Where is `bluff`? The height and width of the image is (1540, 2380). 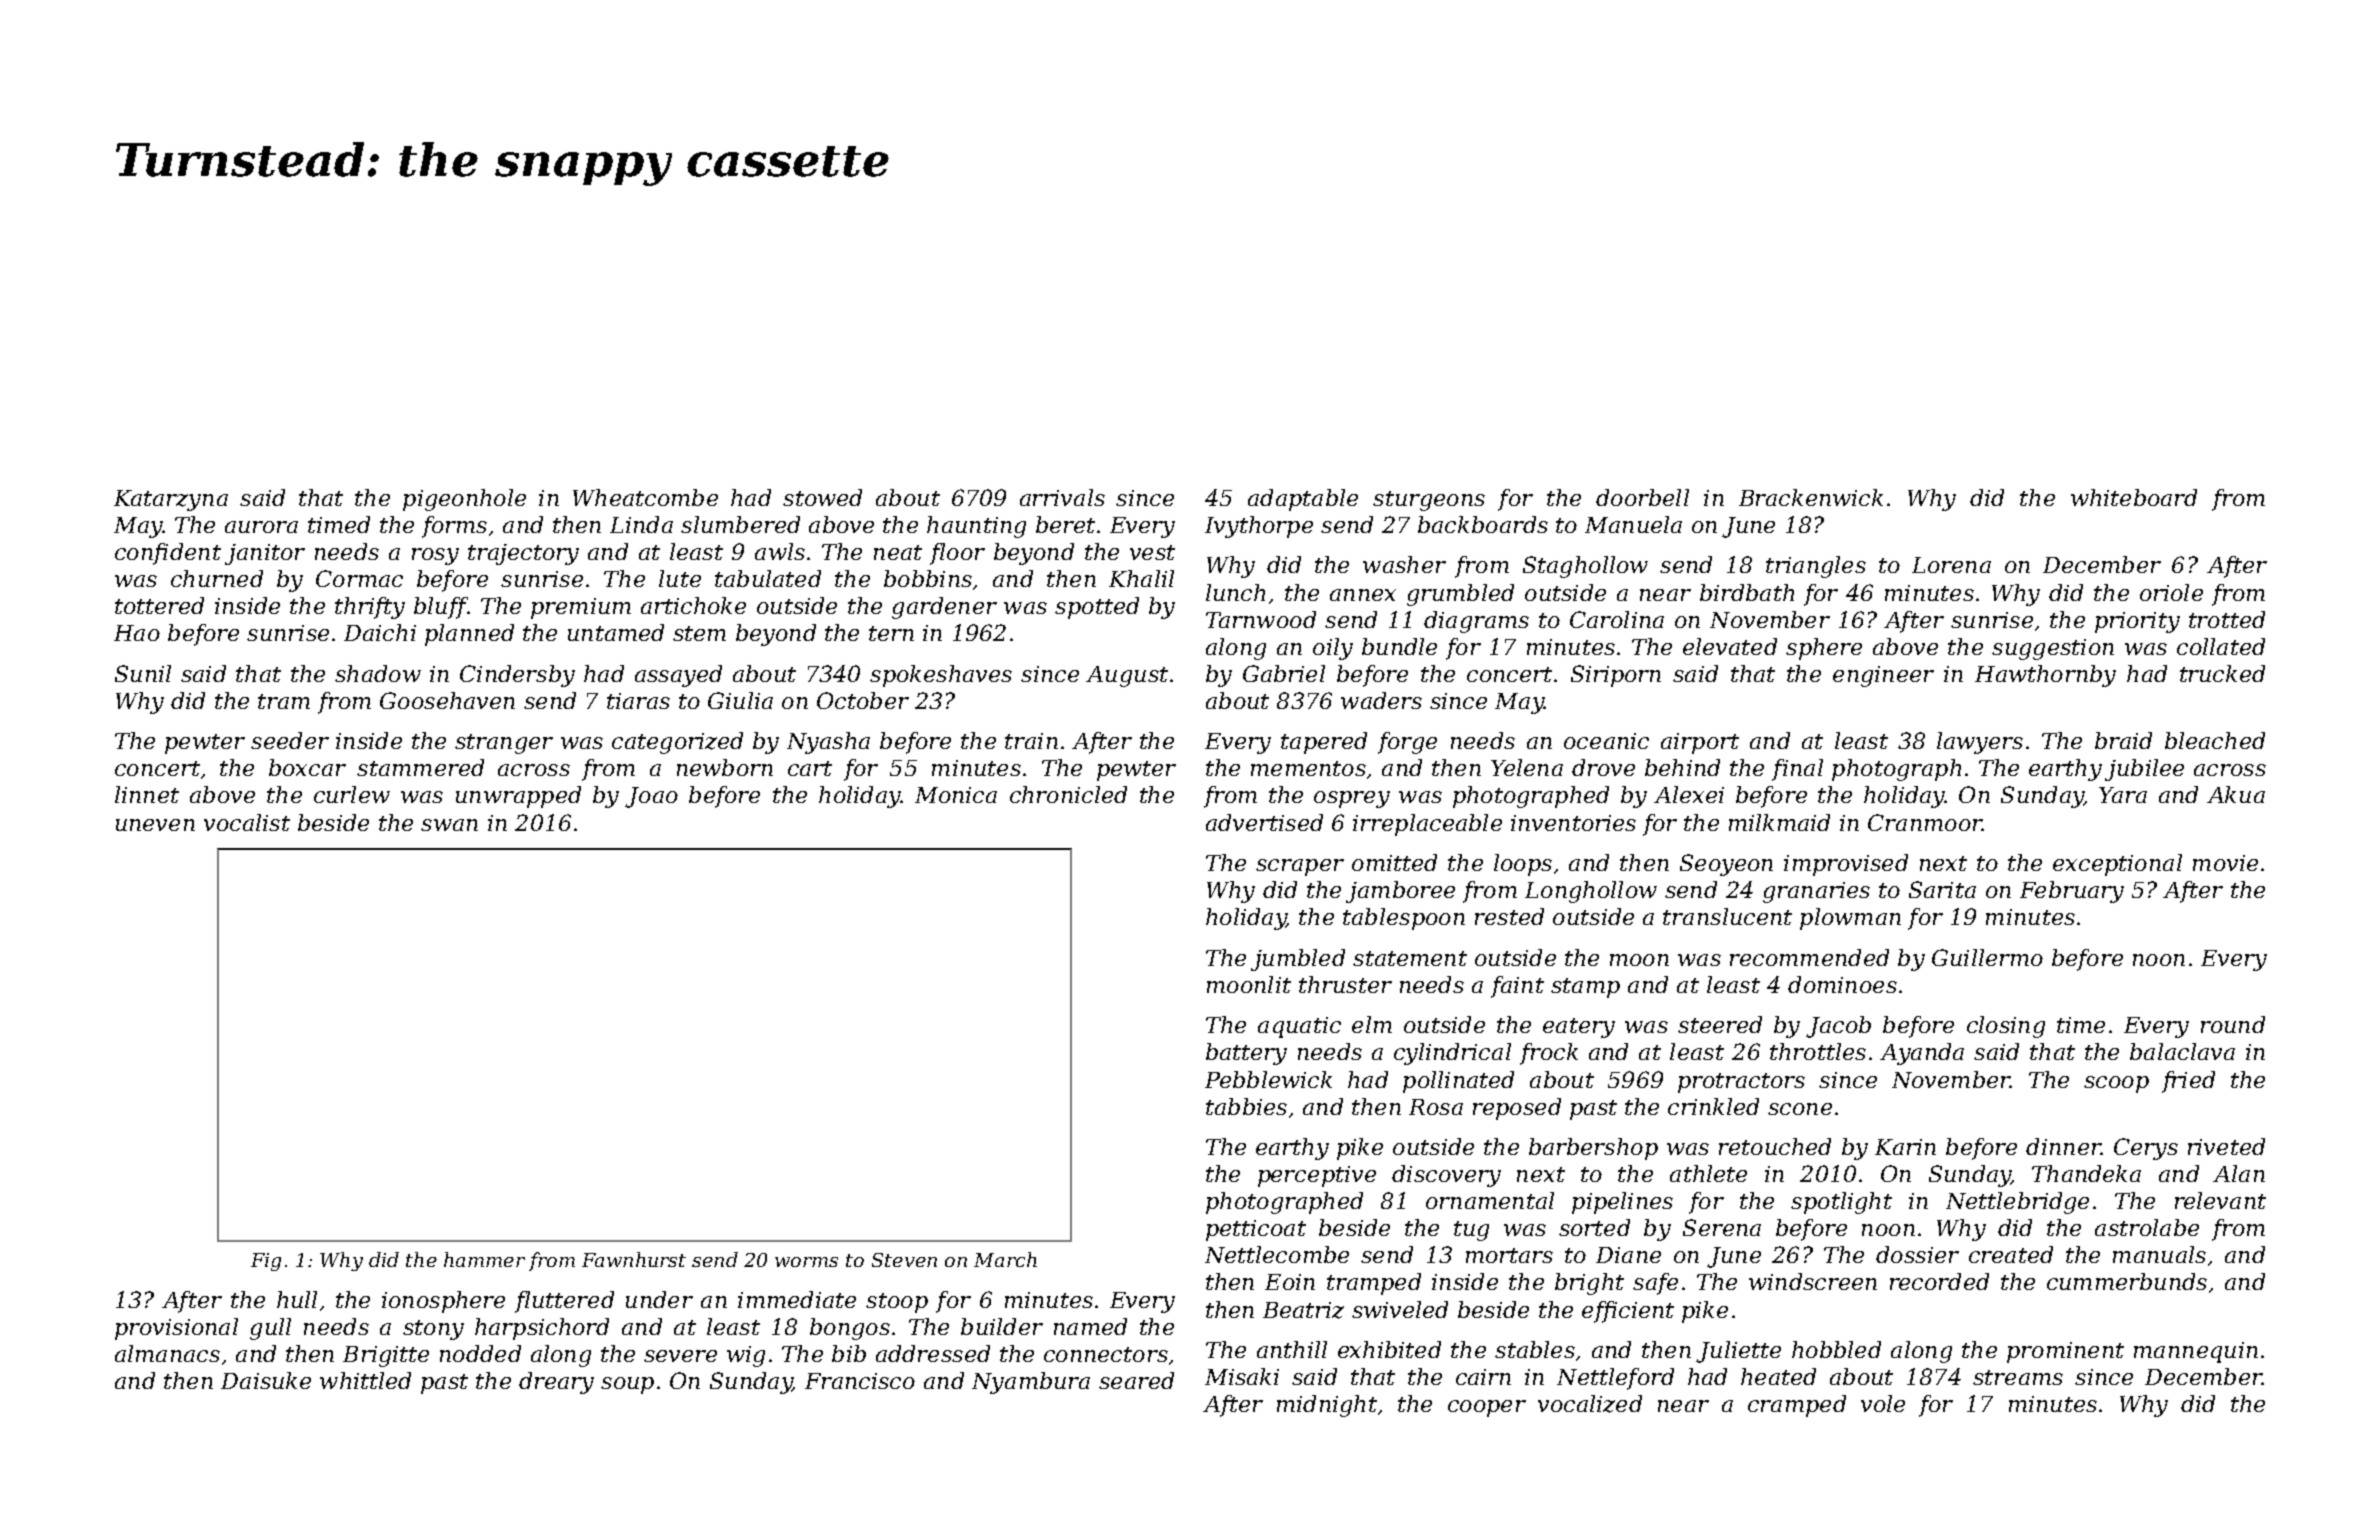
bluff is located at coordinates (441, 608).
